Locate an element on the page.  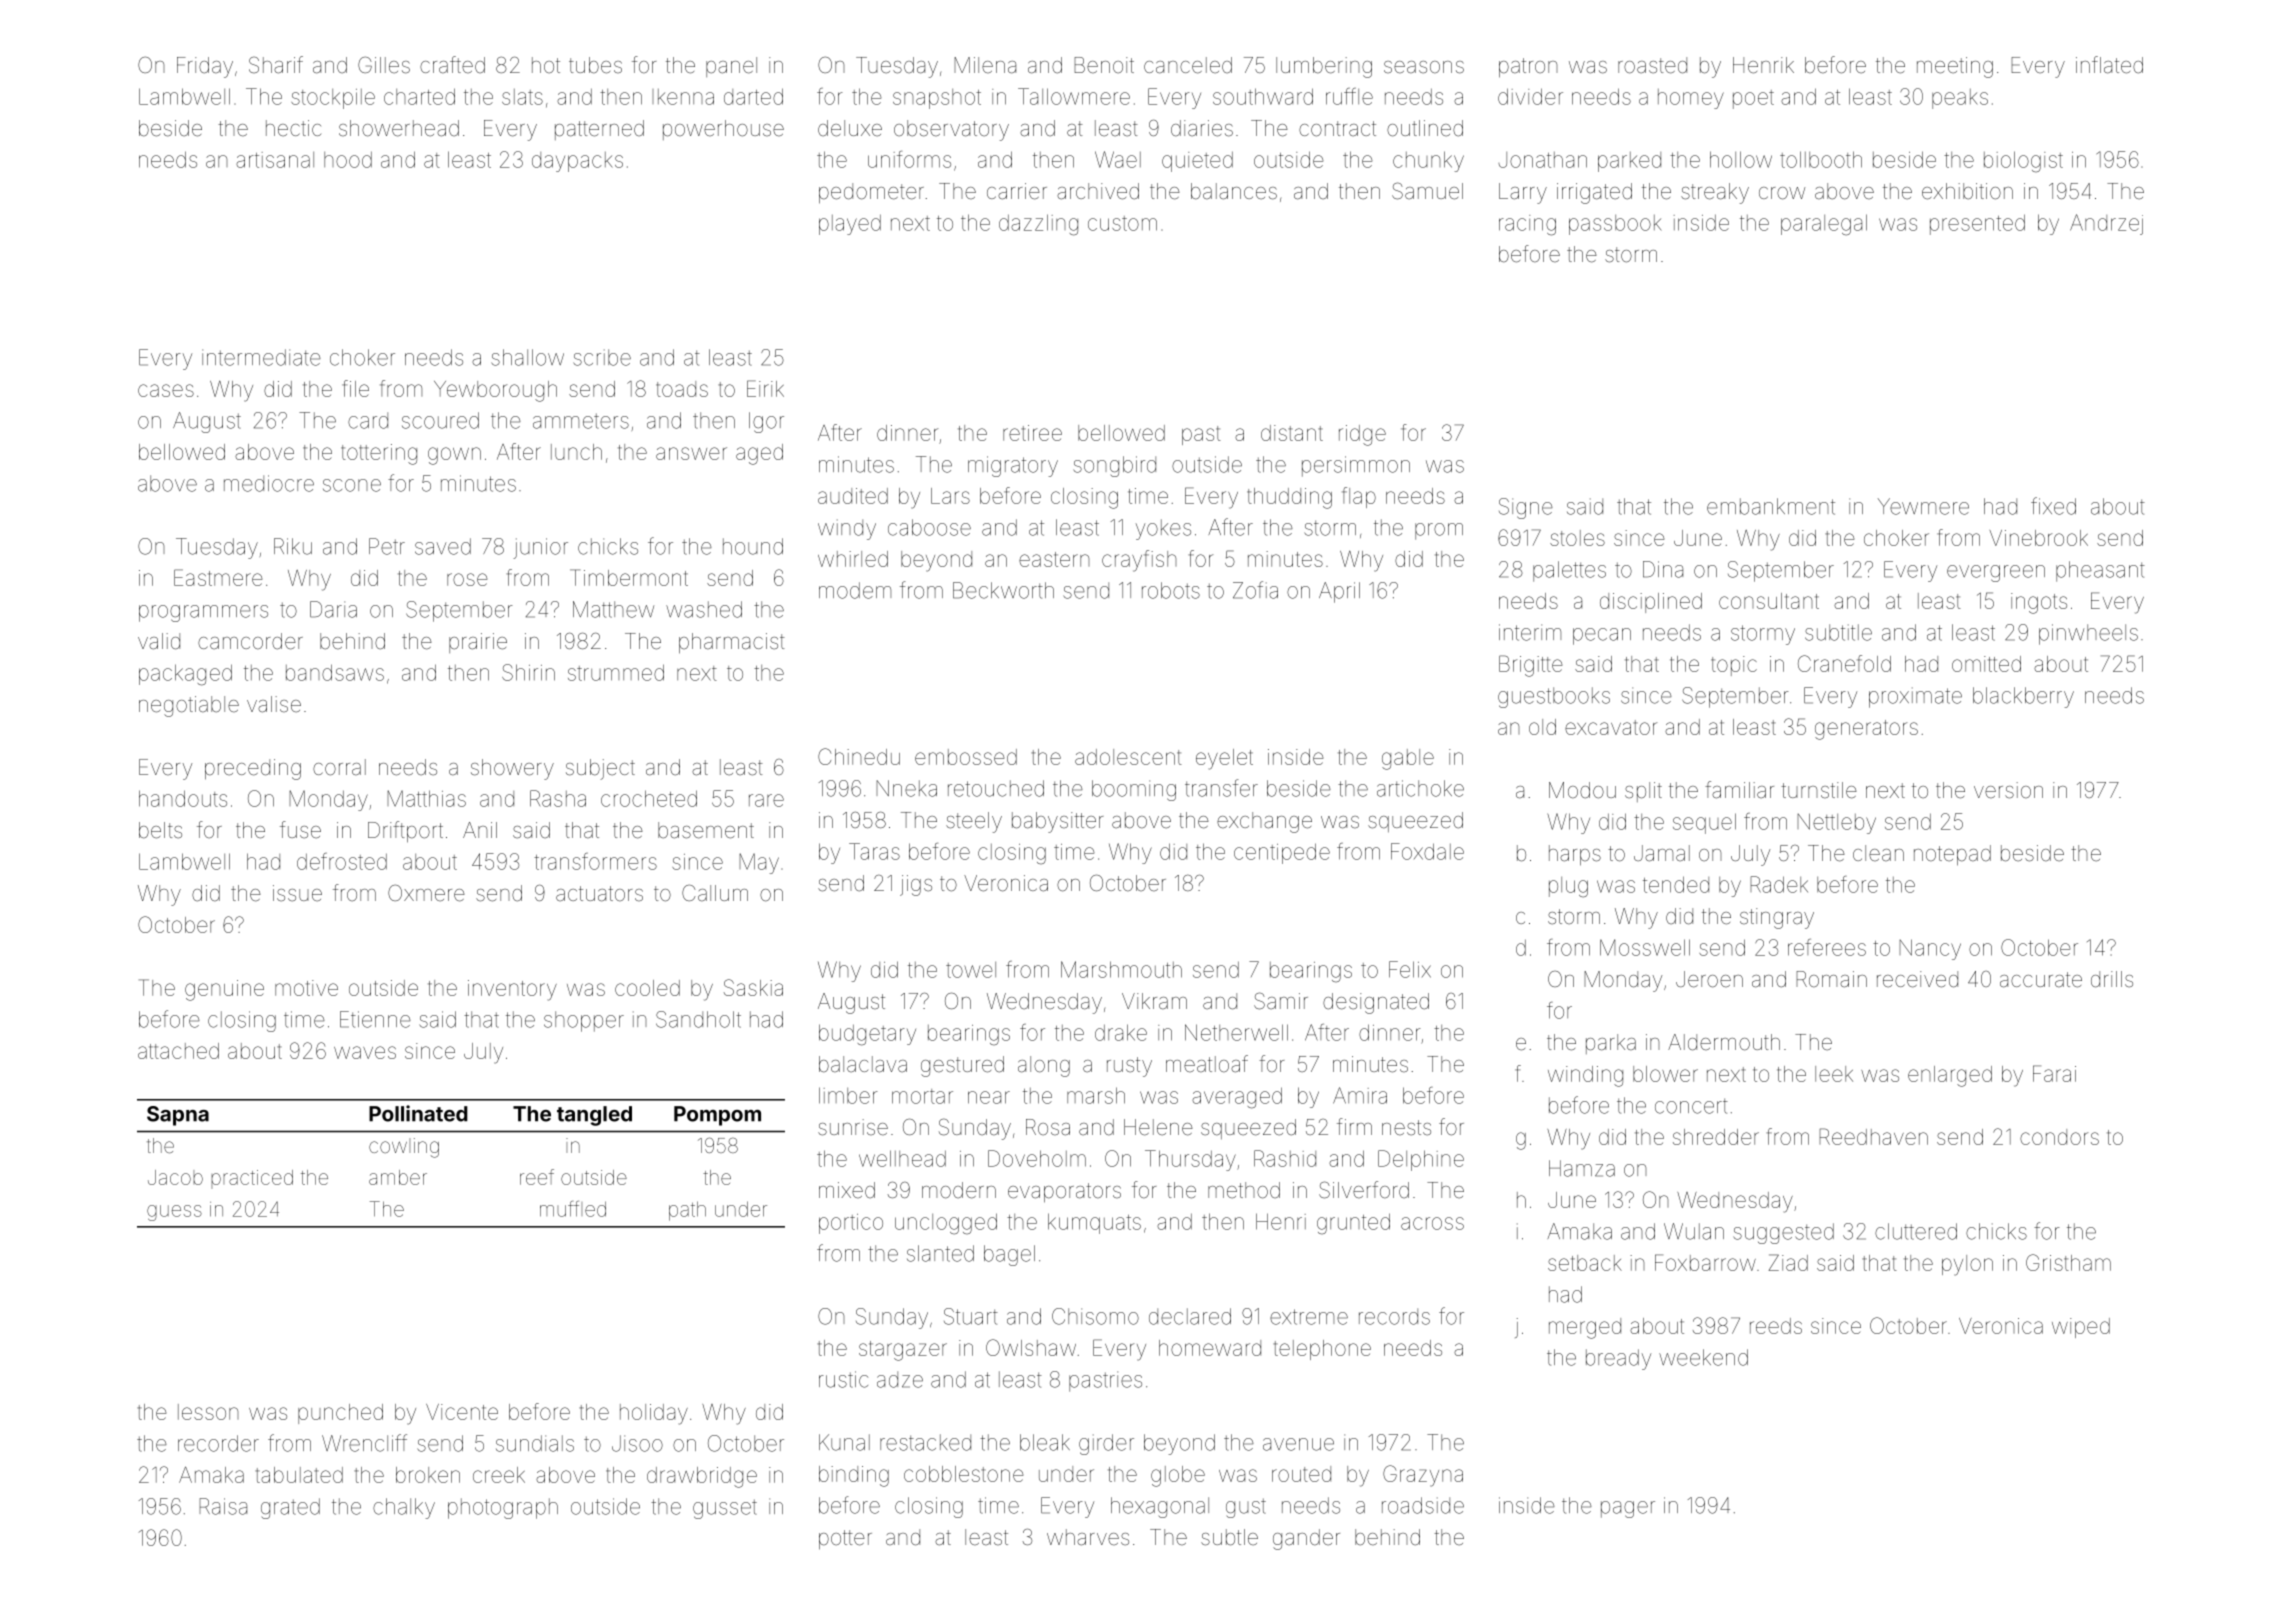
racing is located at coordinates (1527, 225).
